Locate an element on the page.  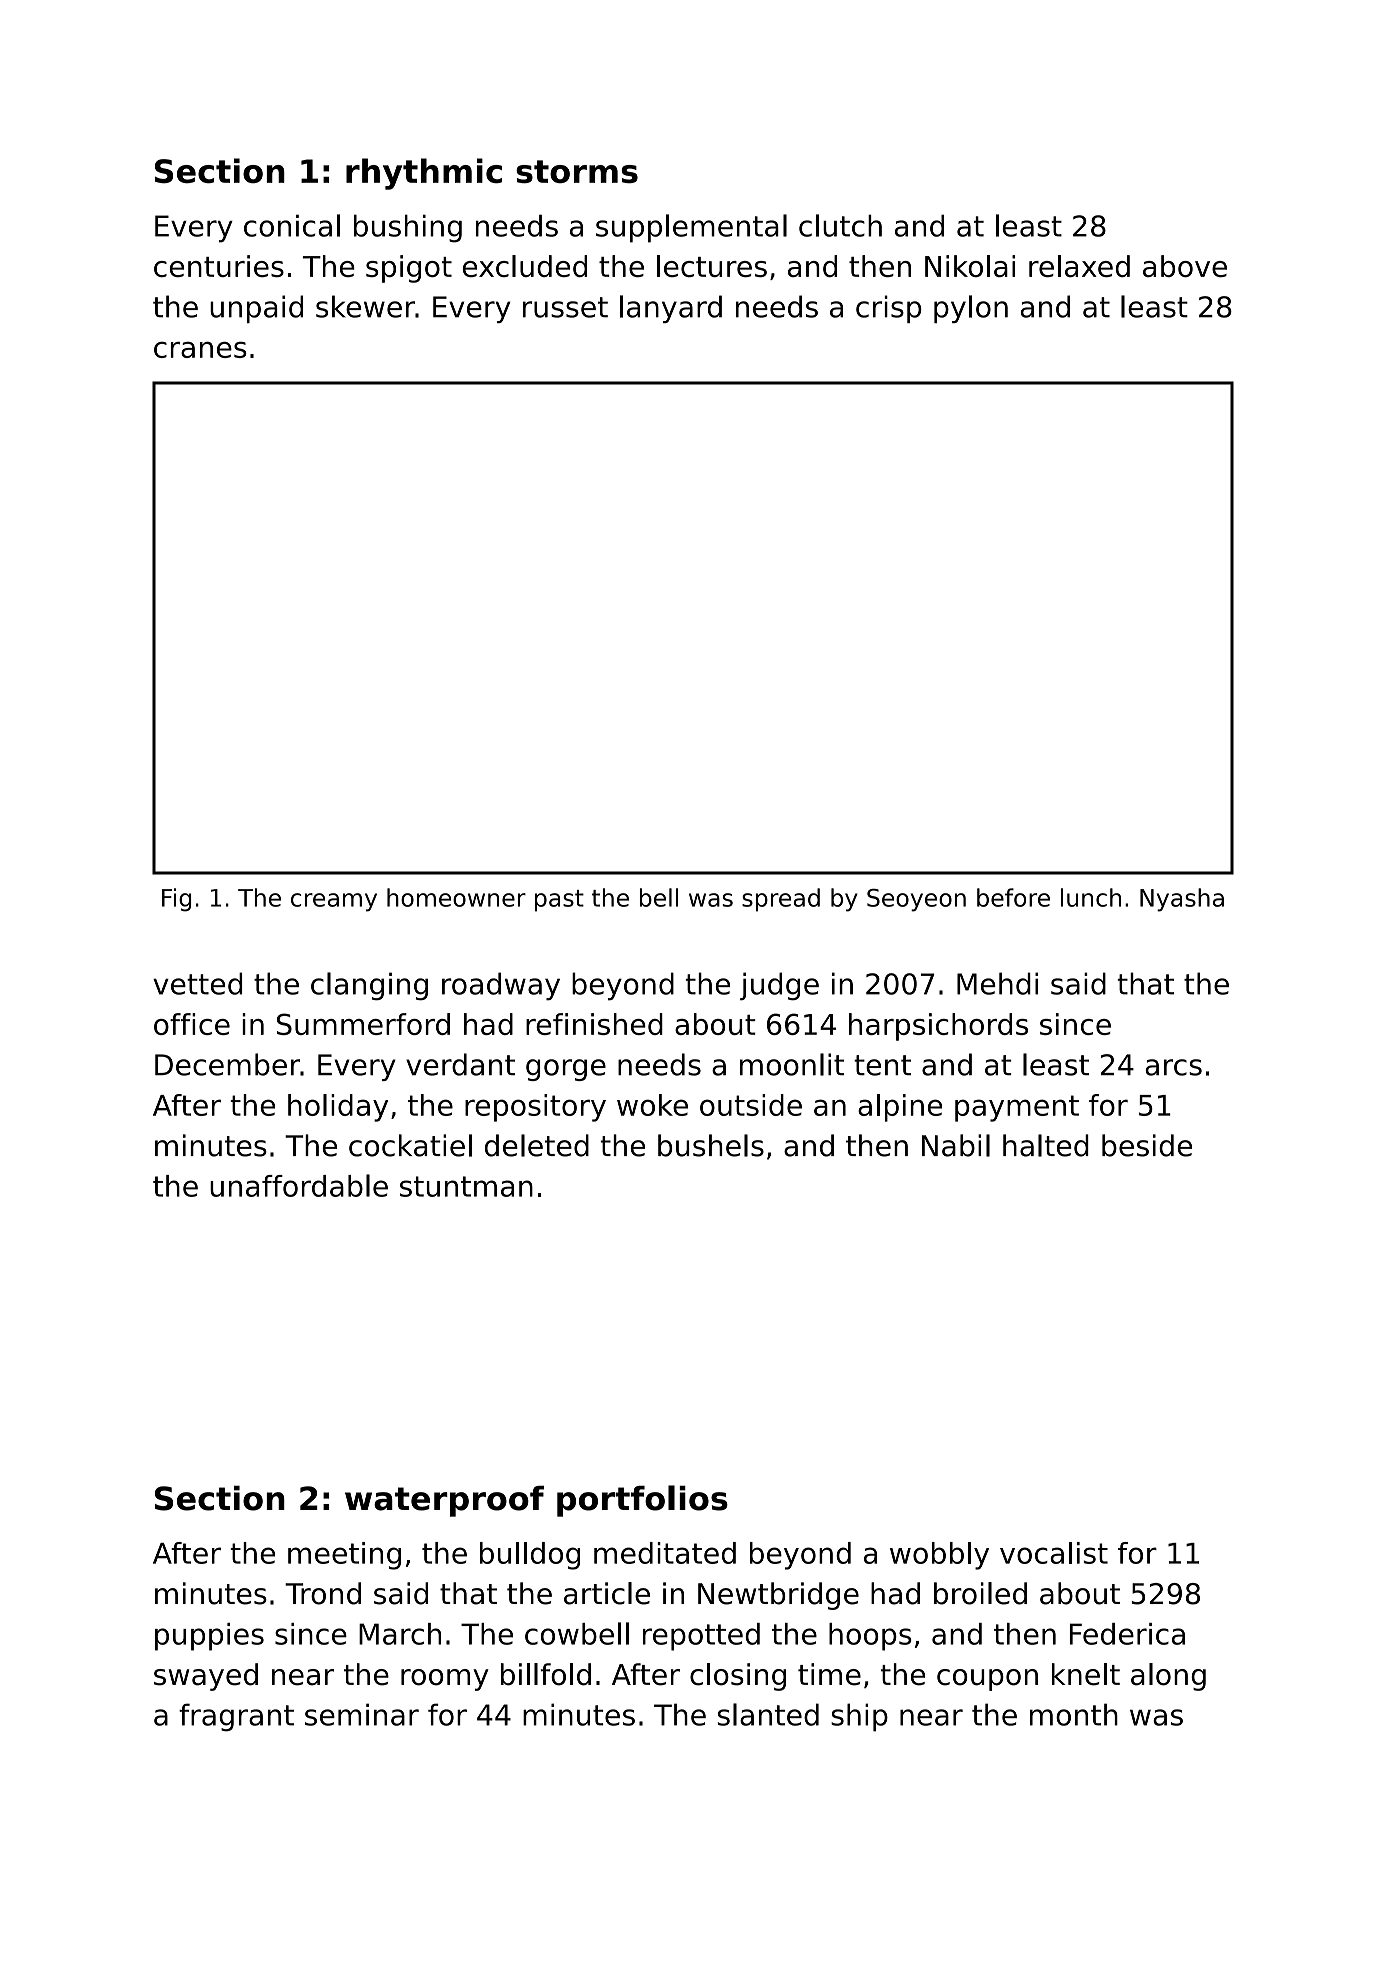
waterproof is located at coordinates (444, 1501).
